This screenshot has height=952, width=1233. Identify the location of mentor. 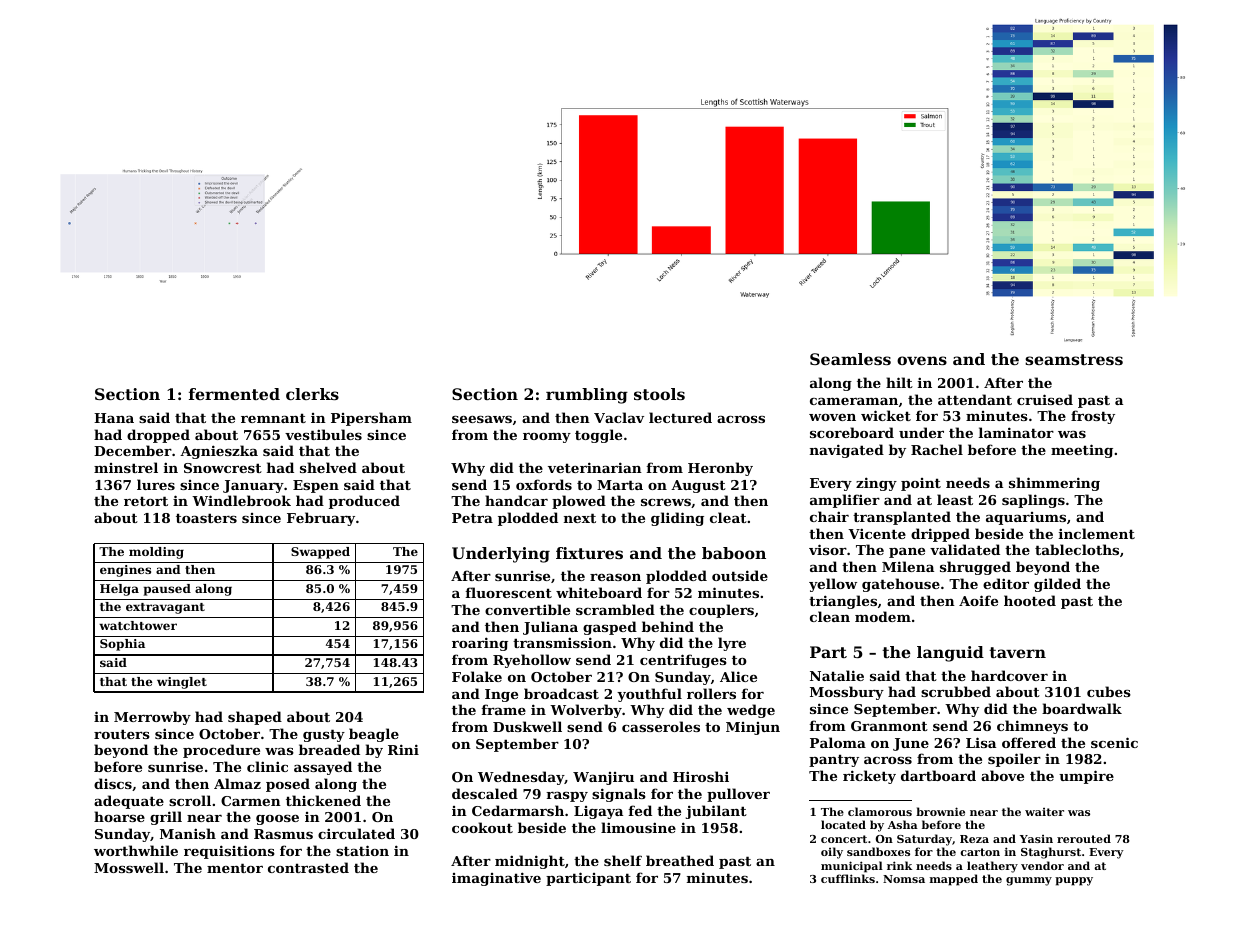
(235, 868).
